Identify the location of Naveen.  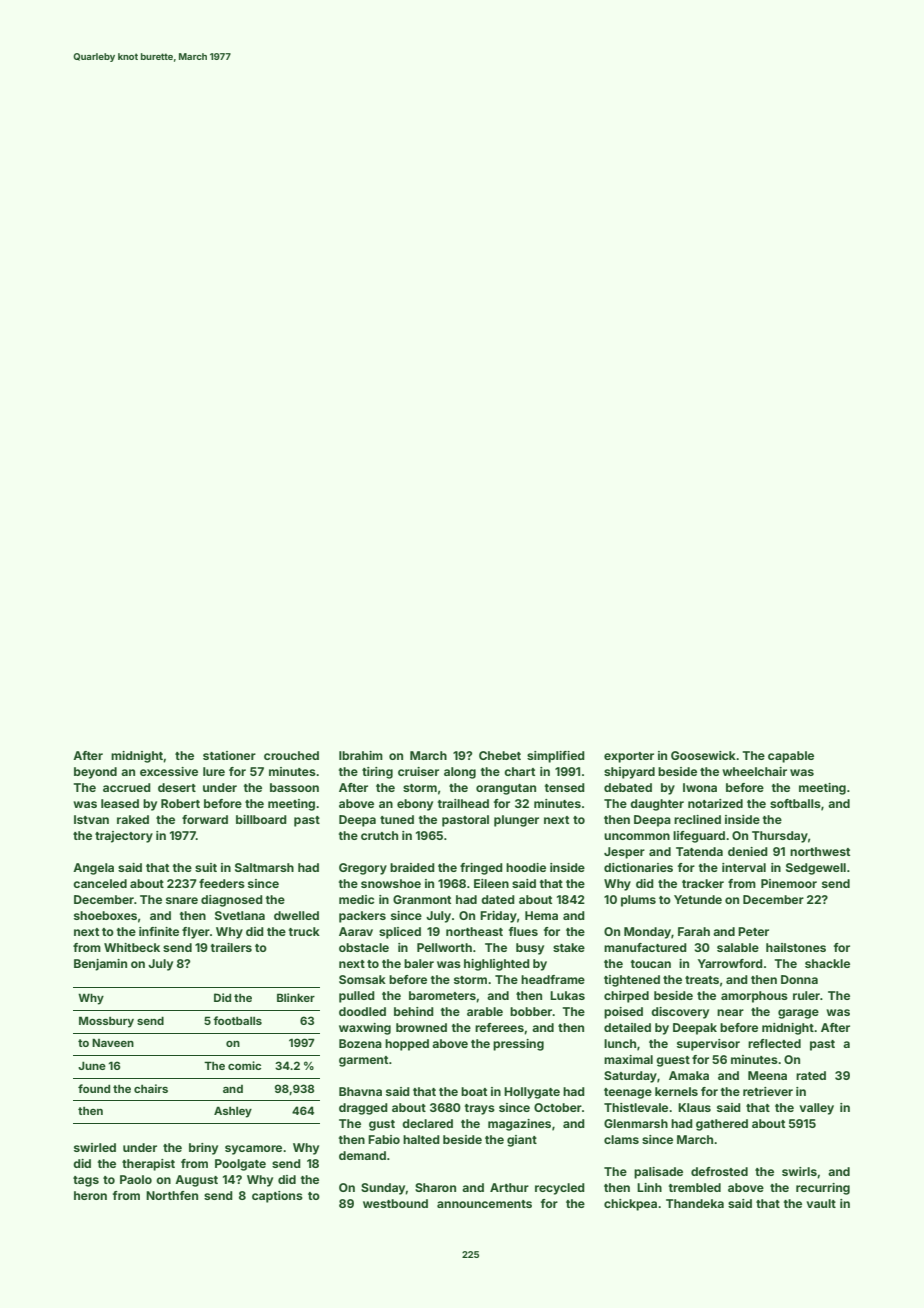
(113, 1042).
